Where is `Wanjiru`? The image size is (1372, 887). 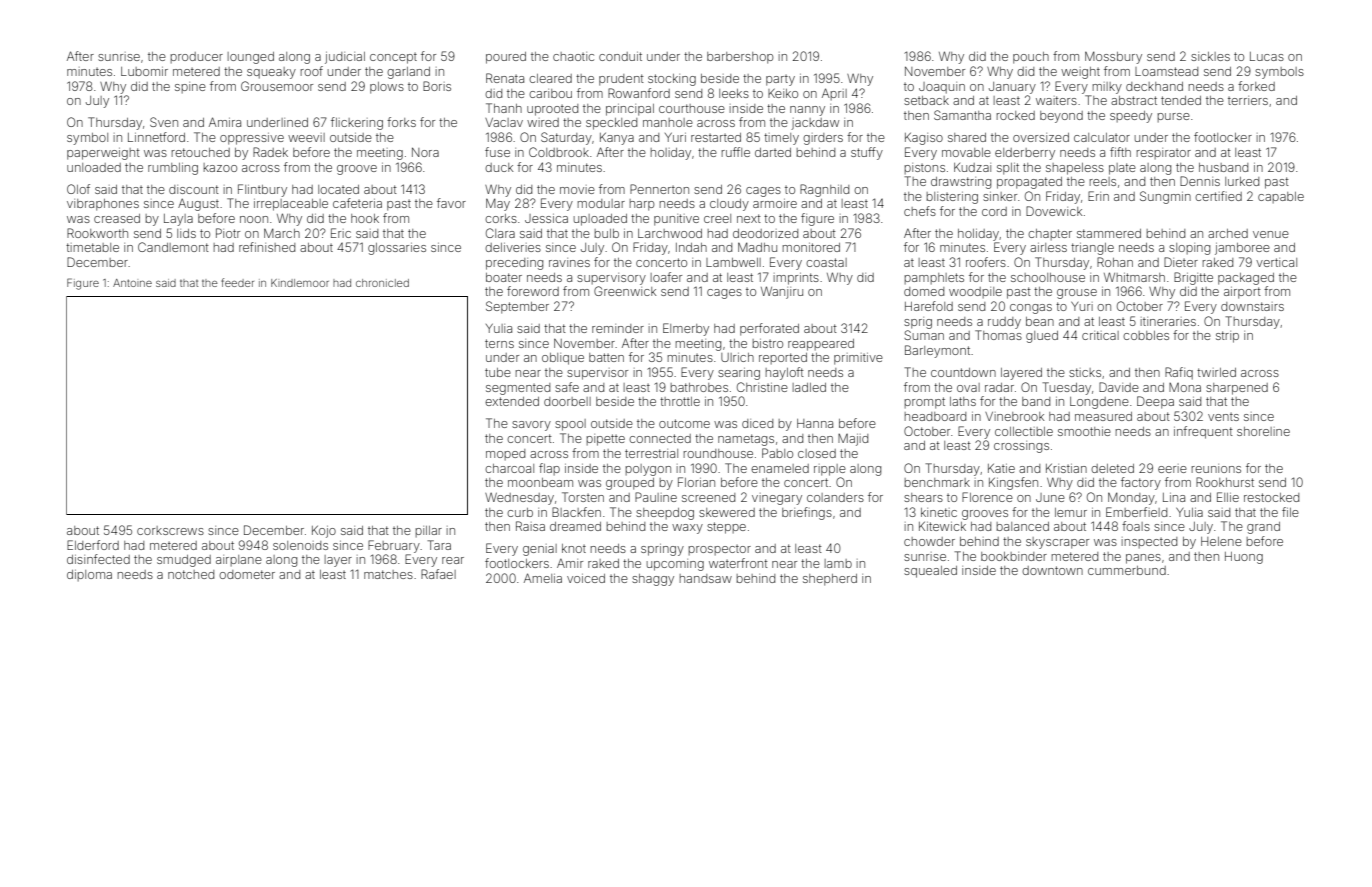 Wanjiru is located at coordinates (782, 292).
